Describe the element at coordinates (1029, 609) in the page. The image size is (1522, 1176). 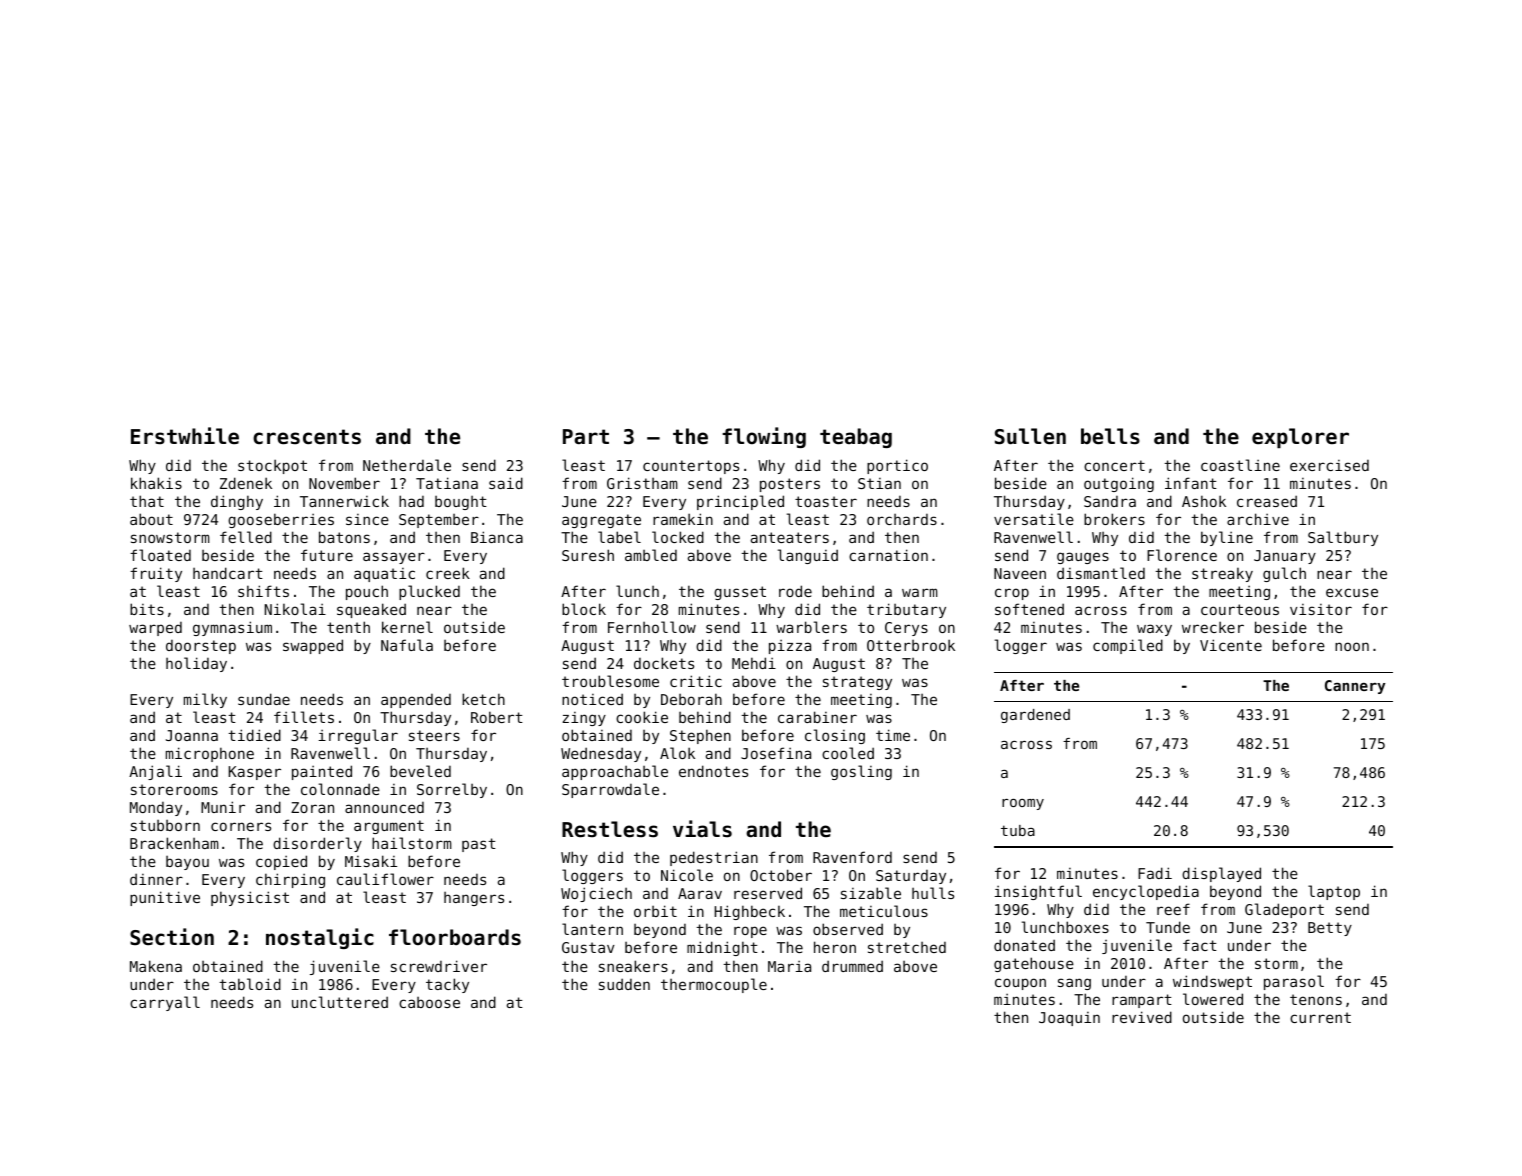
I see `softened` at that location.
